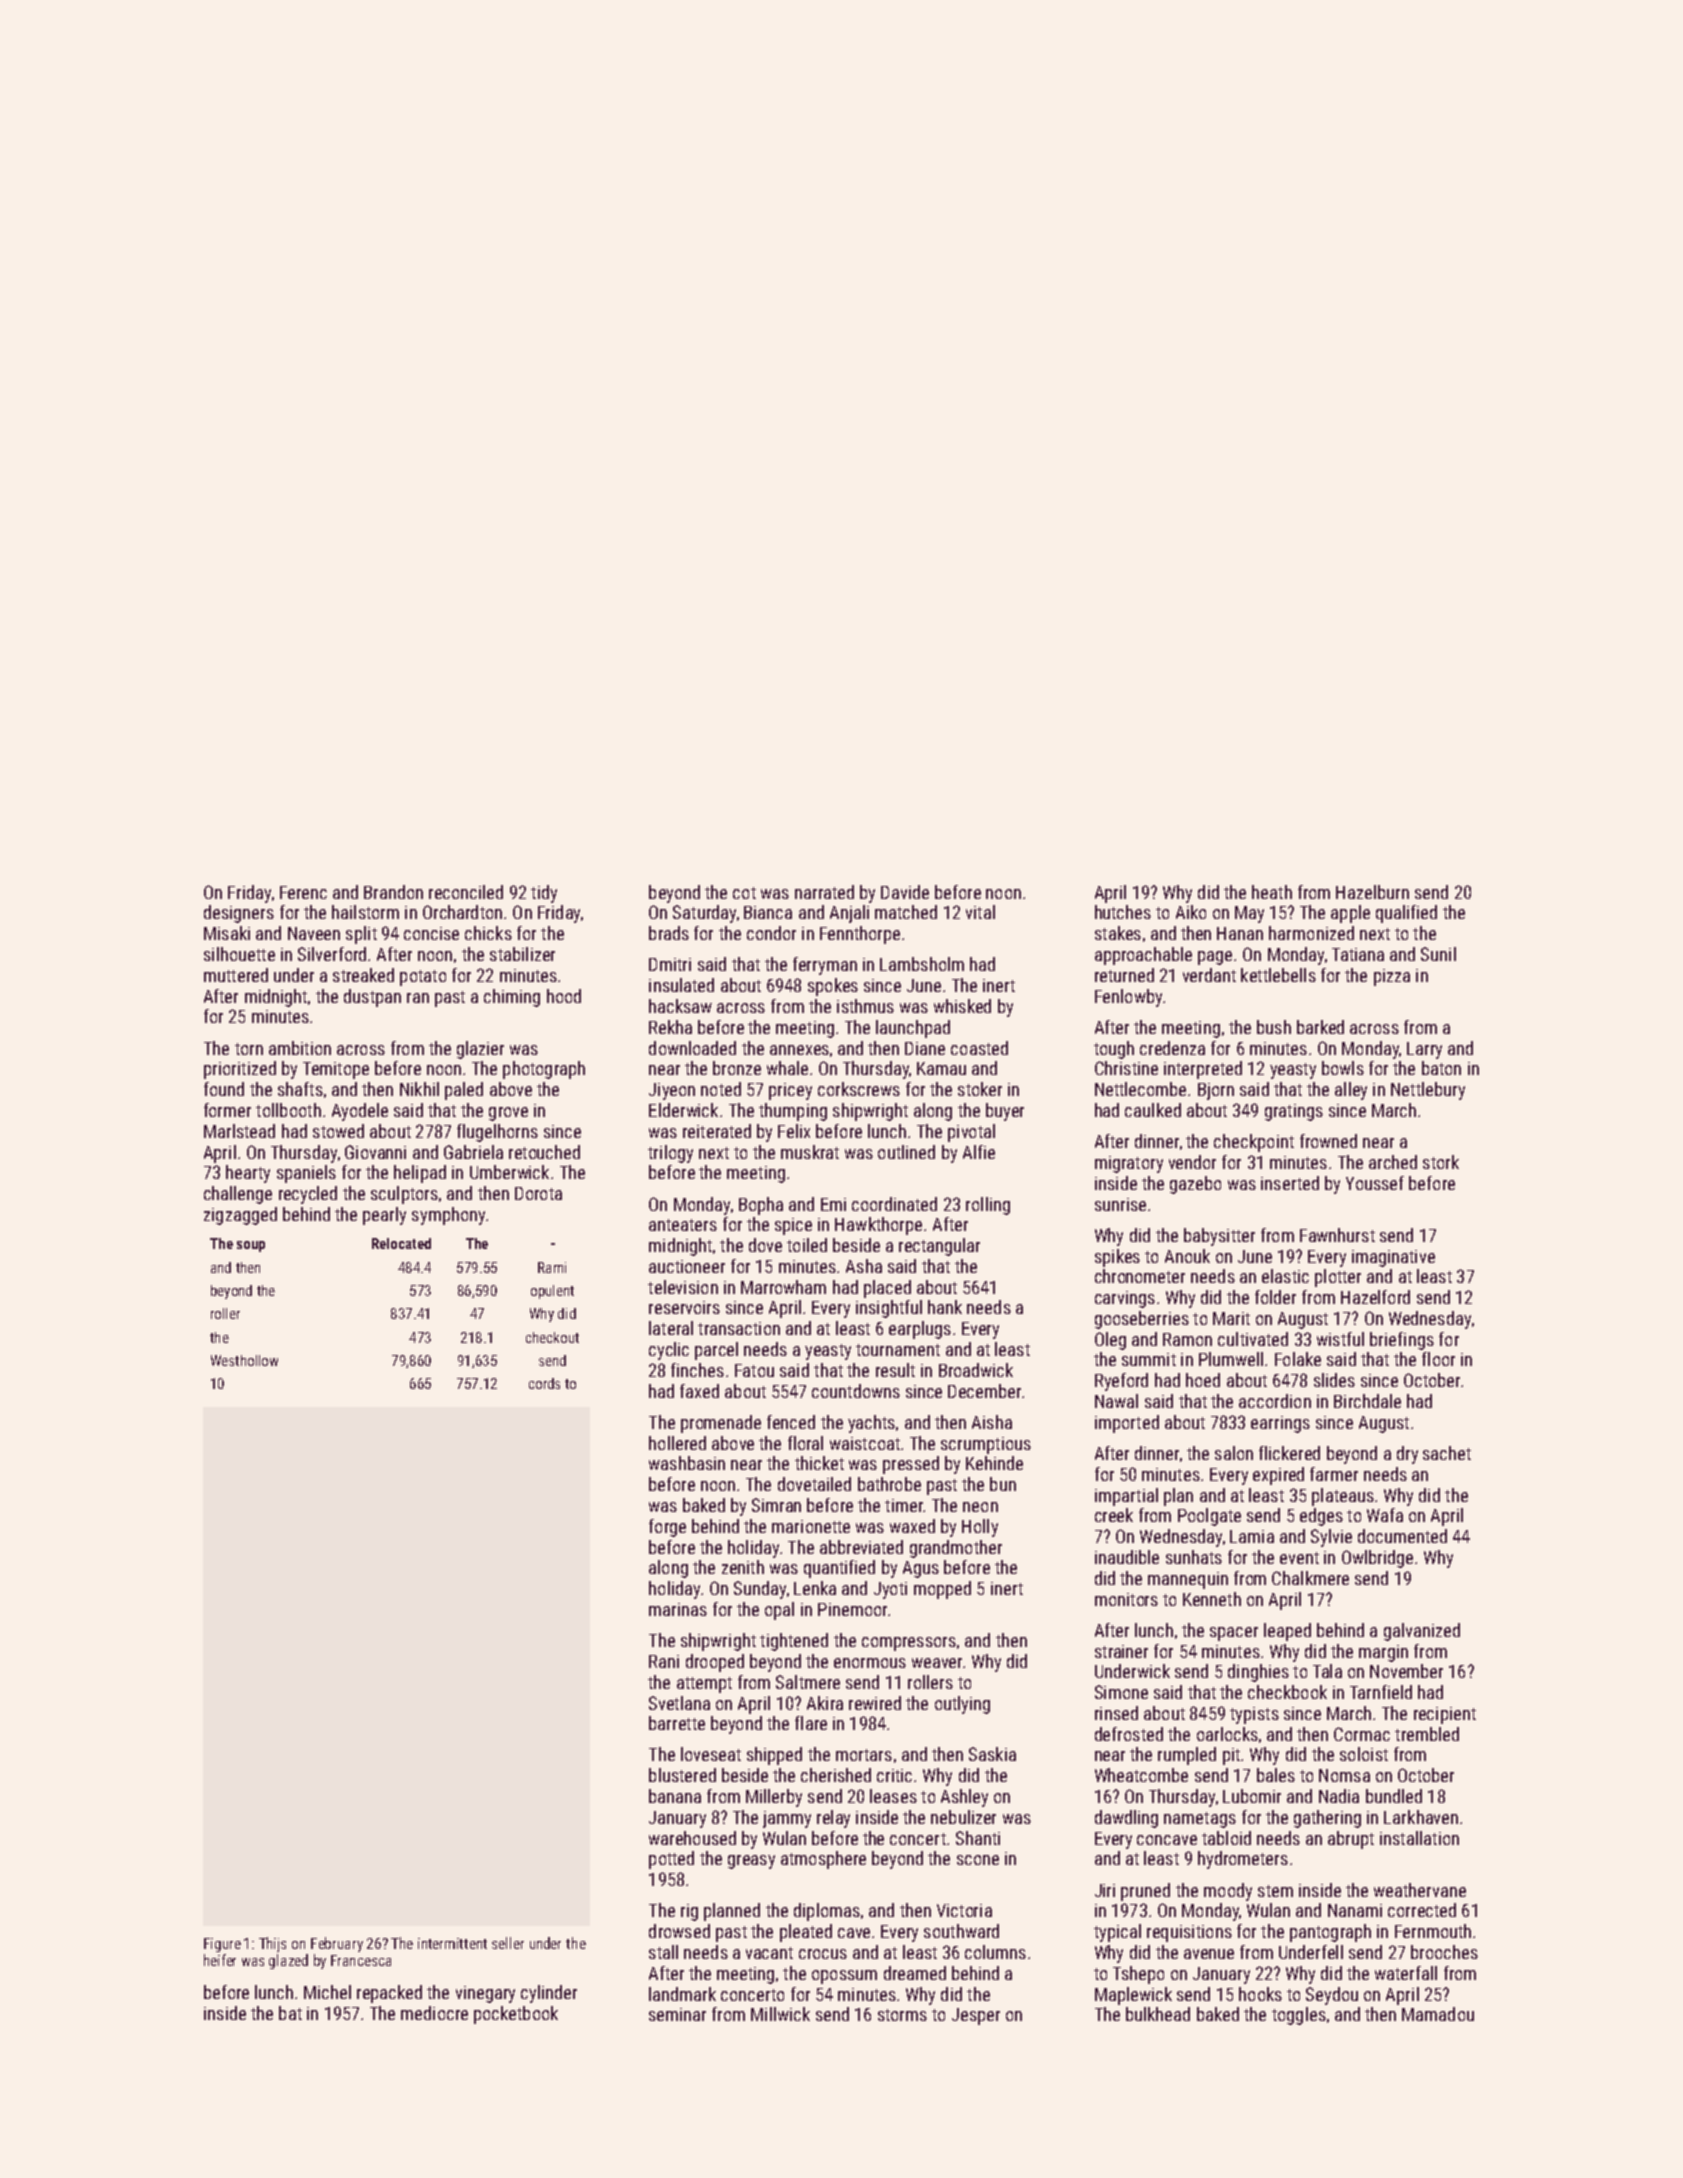 This screenshot has width=1683, height=2178. I want to click on barrette, so click(677, 1723).
